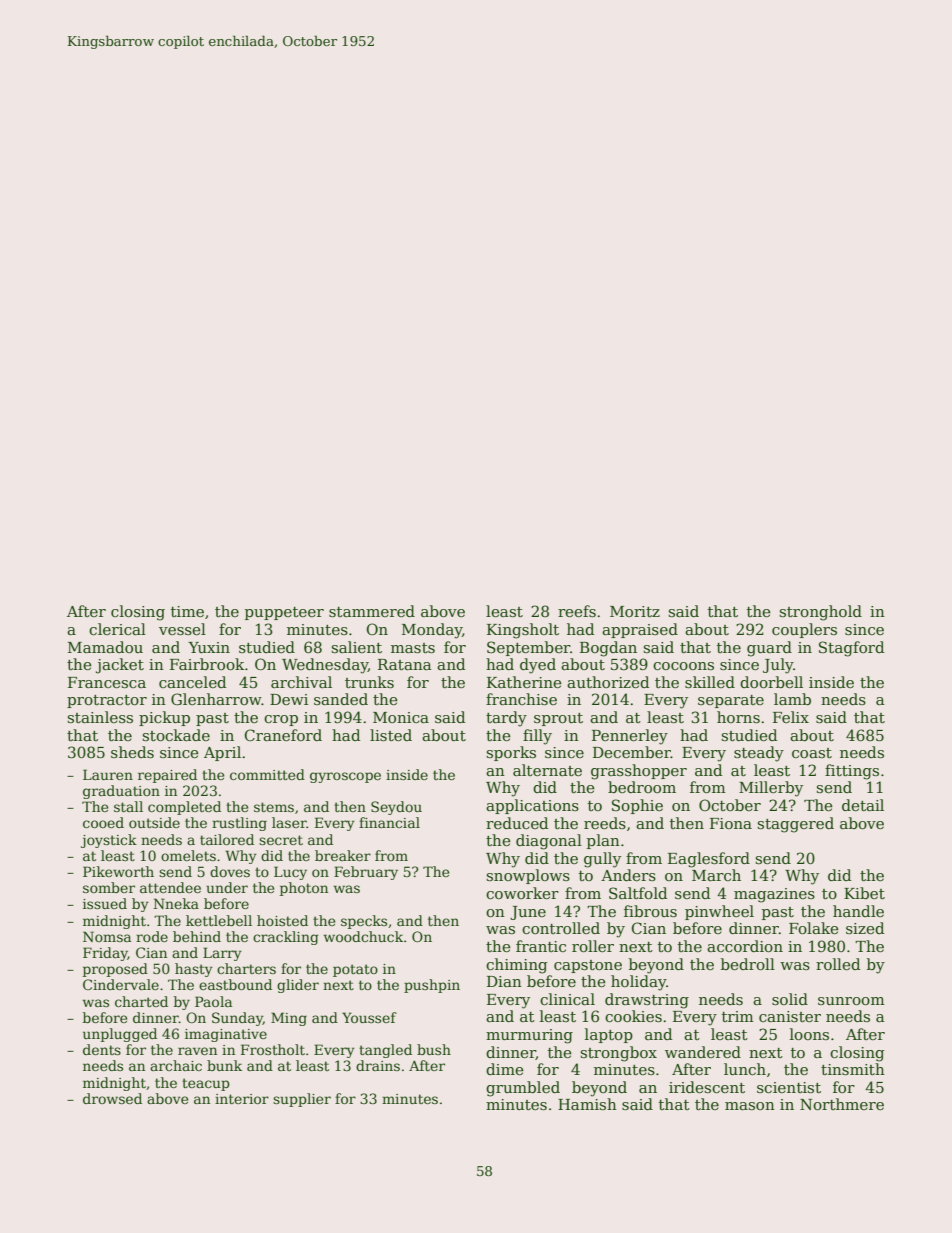 The height and width of the screenshot is (1233, 952). I want to click on stronghold, so click(821, 613).
